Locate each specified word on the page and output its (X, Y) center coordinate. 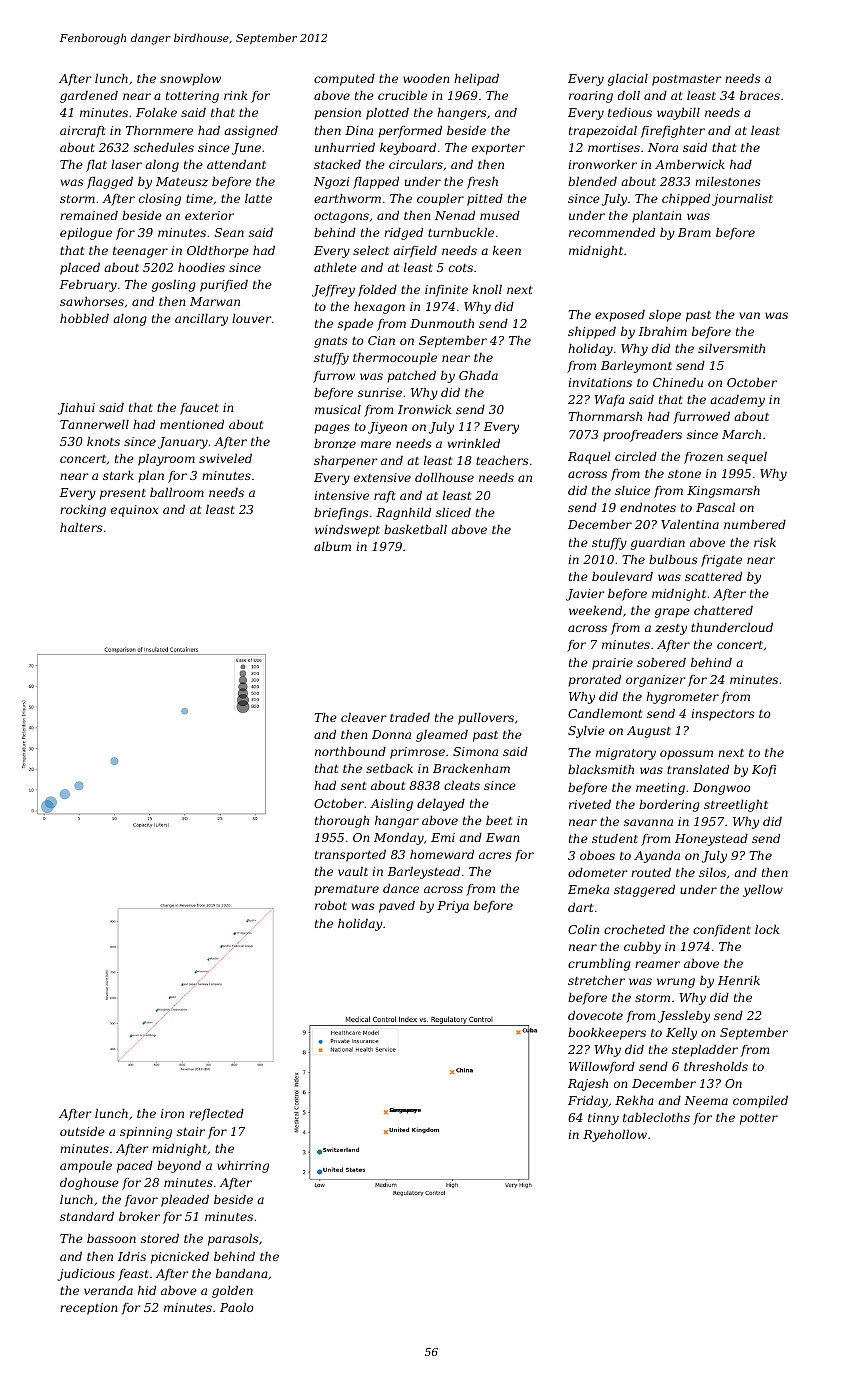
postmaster (686, 80)
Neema (706, 1100)
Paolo (236, 1307)
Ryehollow (615, 1136)
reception (89, 1309)
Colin (583, 929)
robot (331, 905)
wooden (426, 78)
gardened (89, 97)
